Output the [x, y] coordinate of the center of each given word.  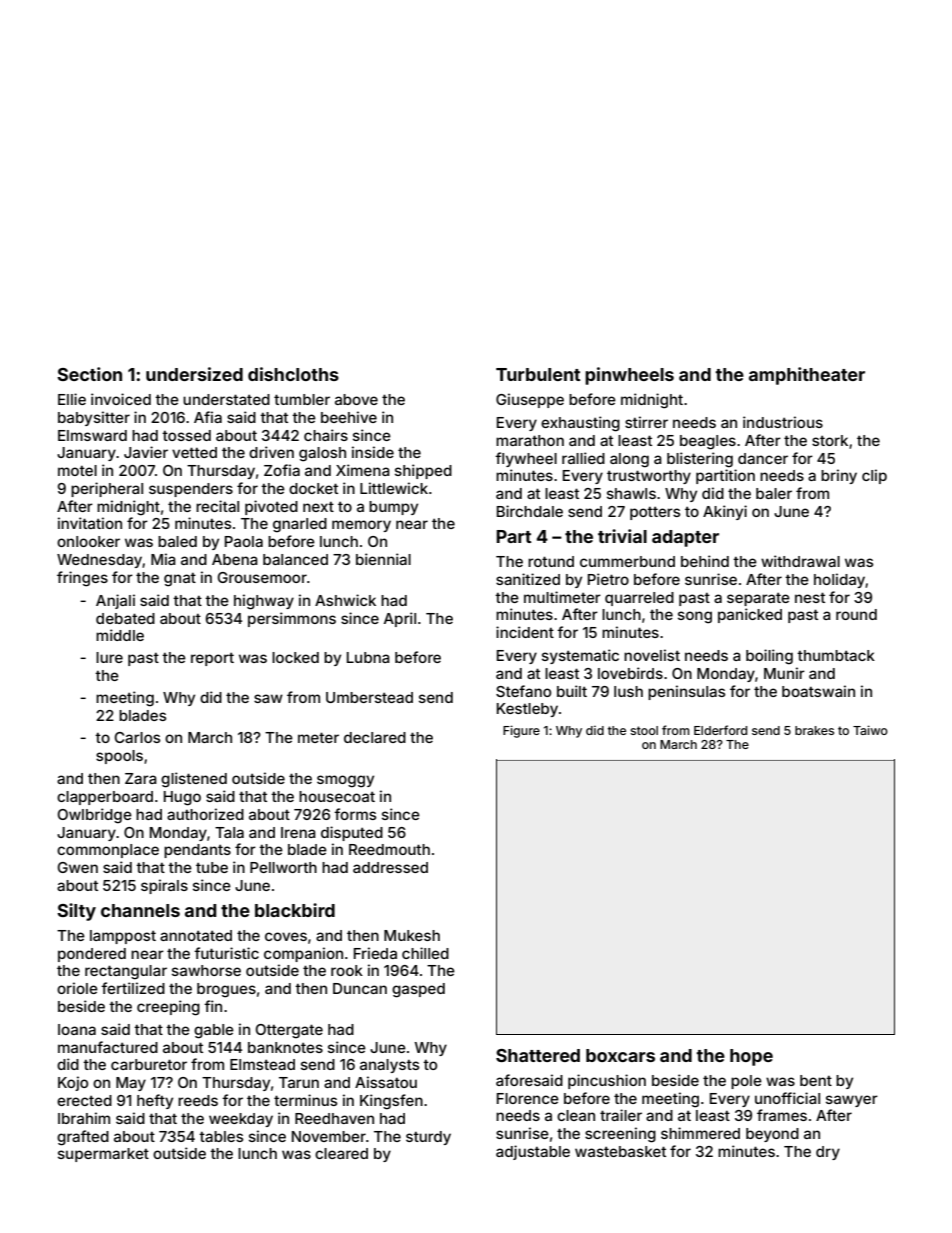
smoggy [345, 781]
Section [89, 374]
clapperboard [105, 798]
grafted [83, 1138]
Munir [784, 673]
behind [705, 561]
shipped [423, 471]
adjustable [533, 1152]
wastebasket [620, 1151]
